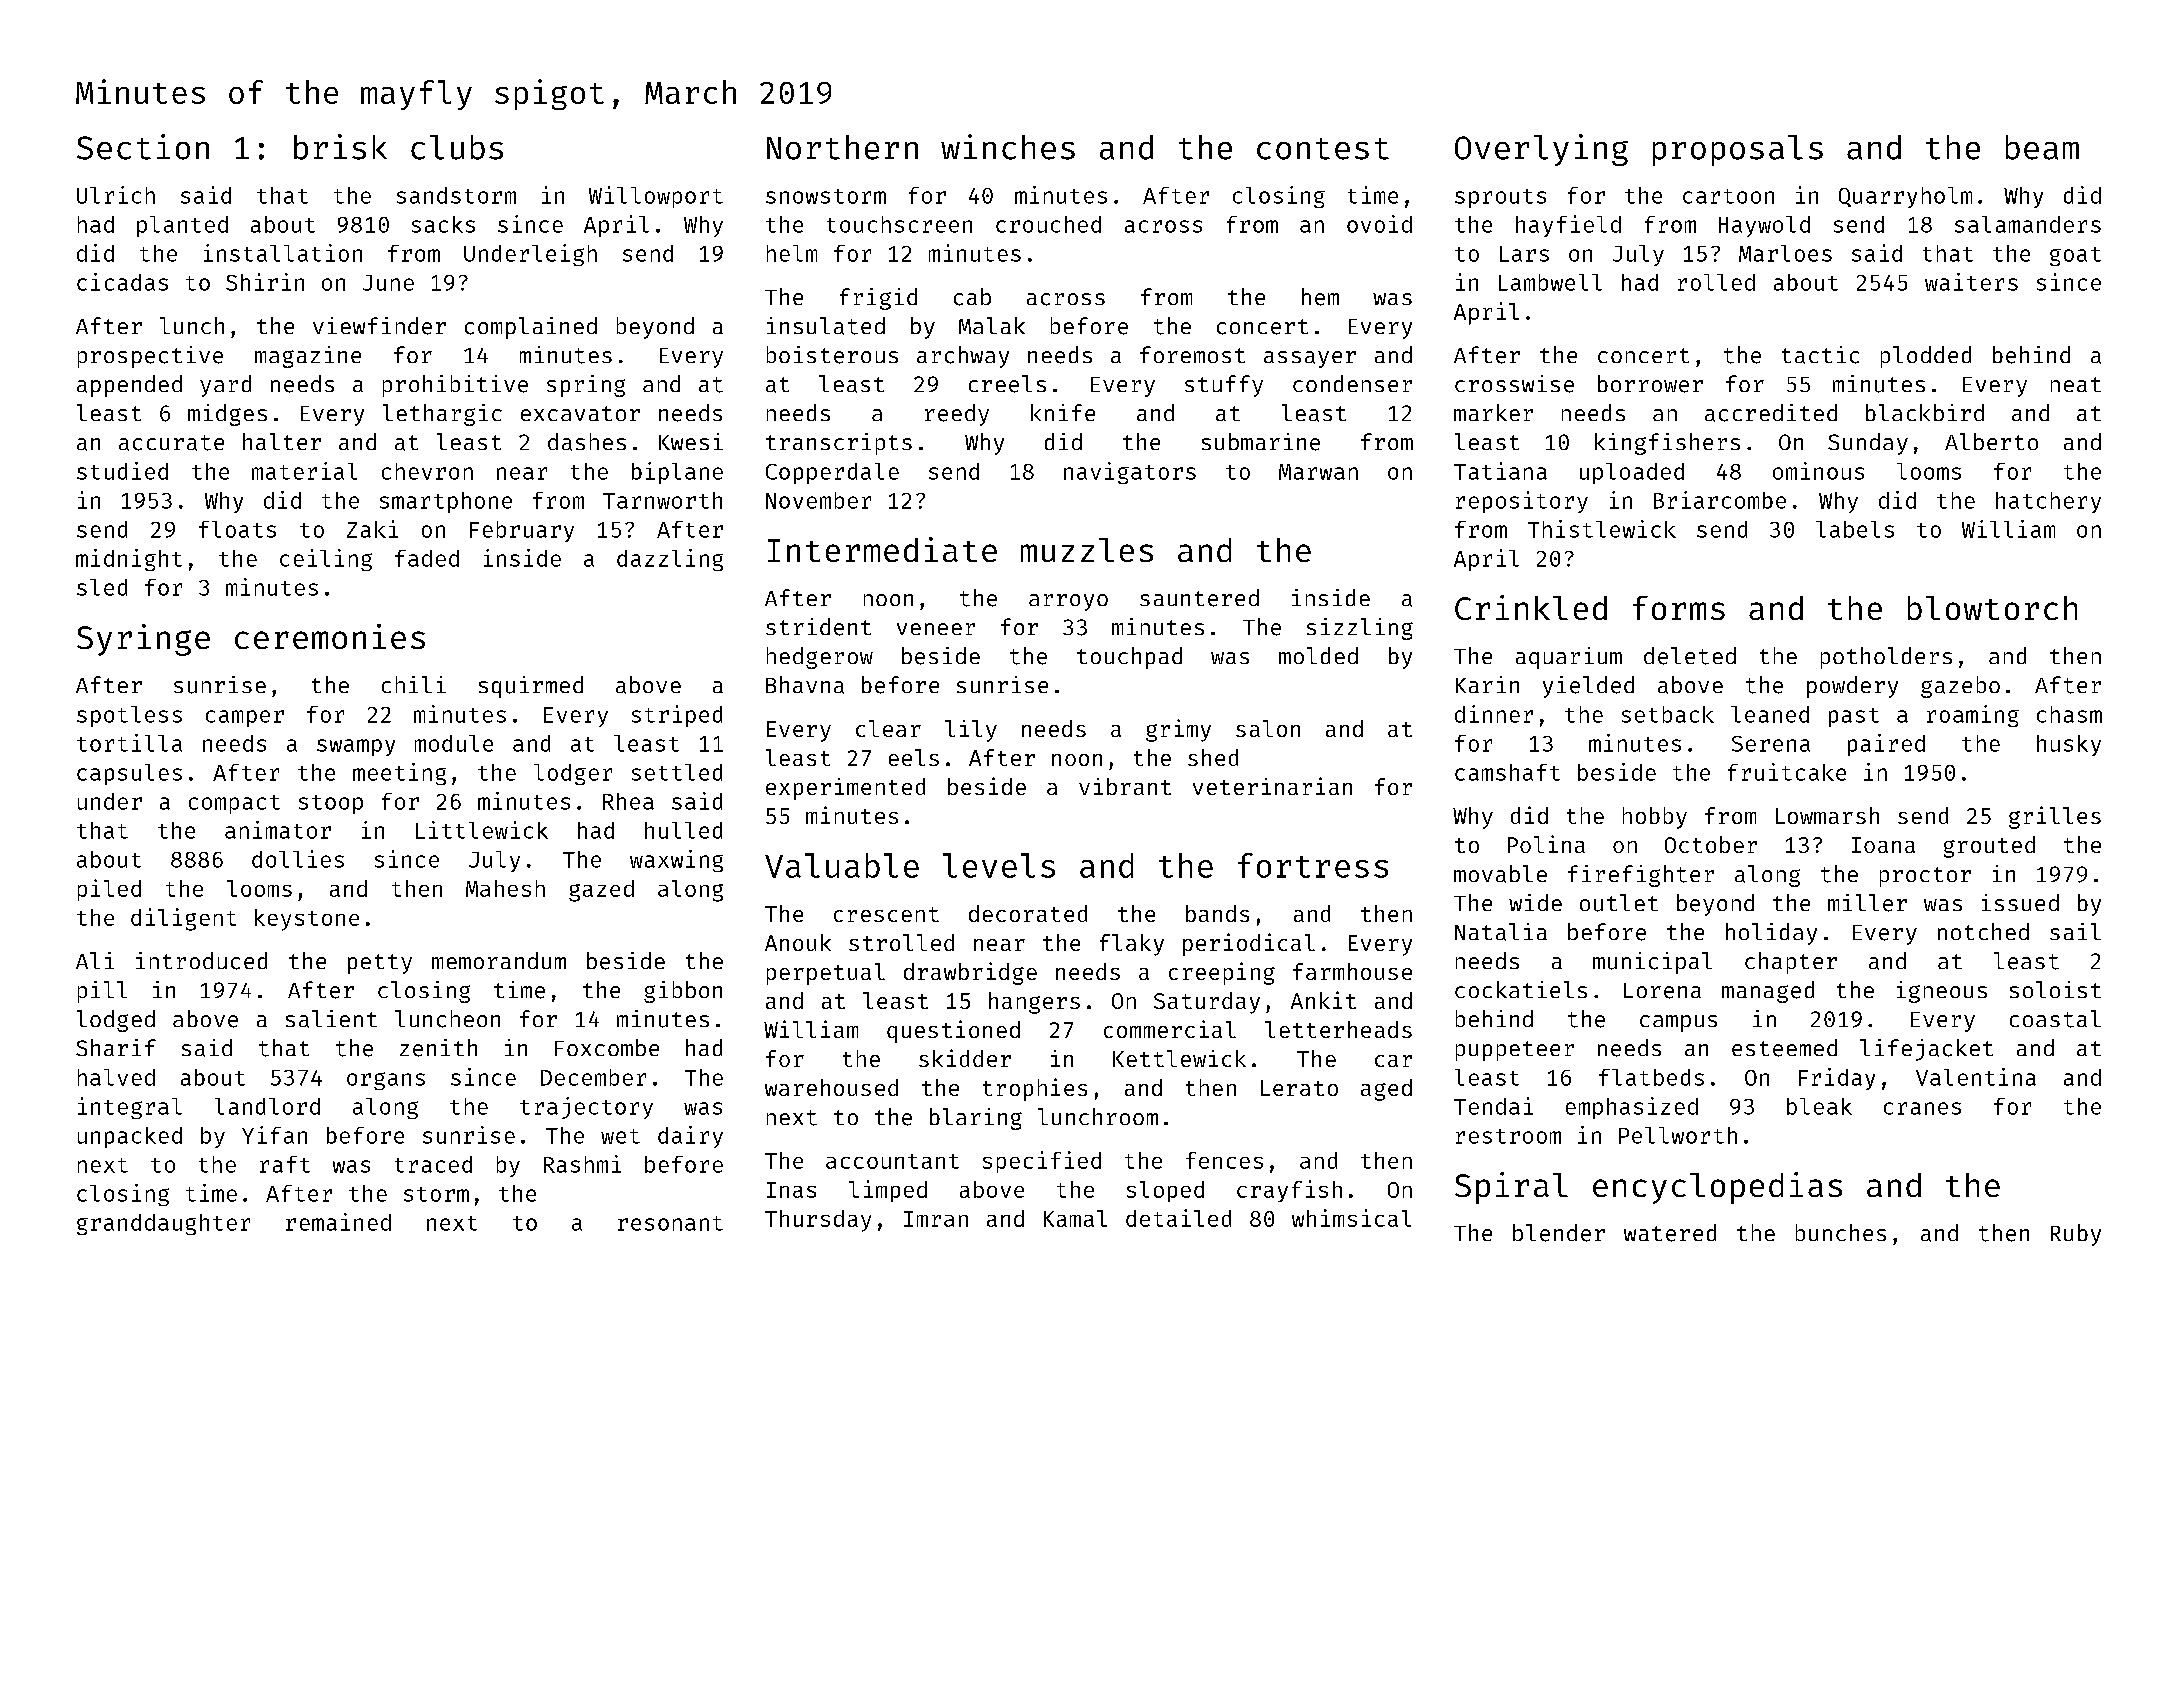  What do you see at coordinates (1690, 656) in the image?
I see `deleted` at bounding box center [1690, 656].
